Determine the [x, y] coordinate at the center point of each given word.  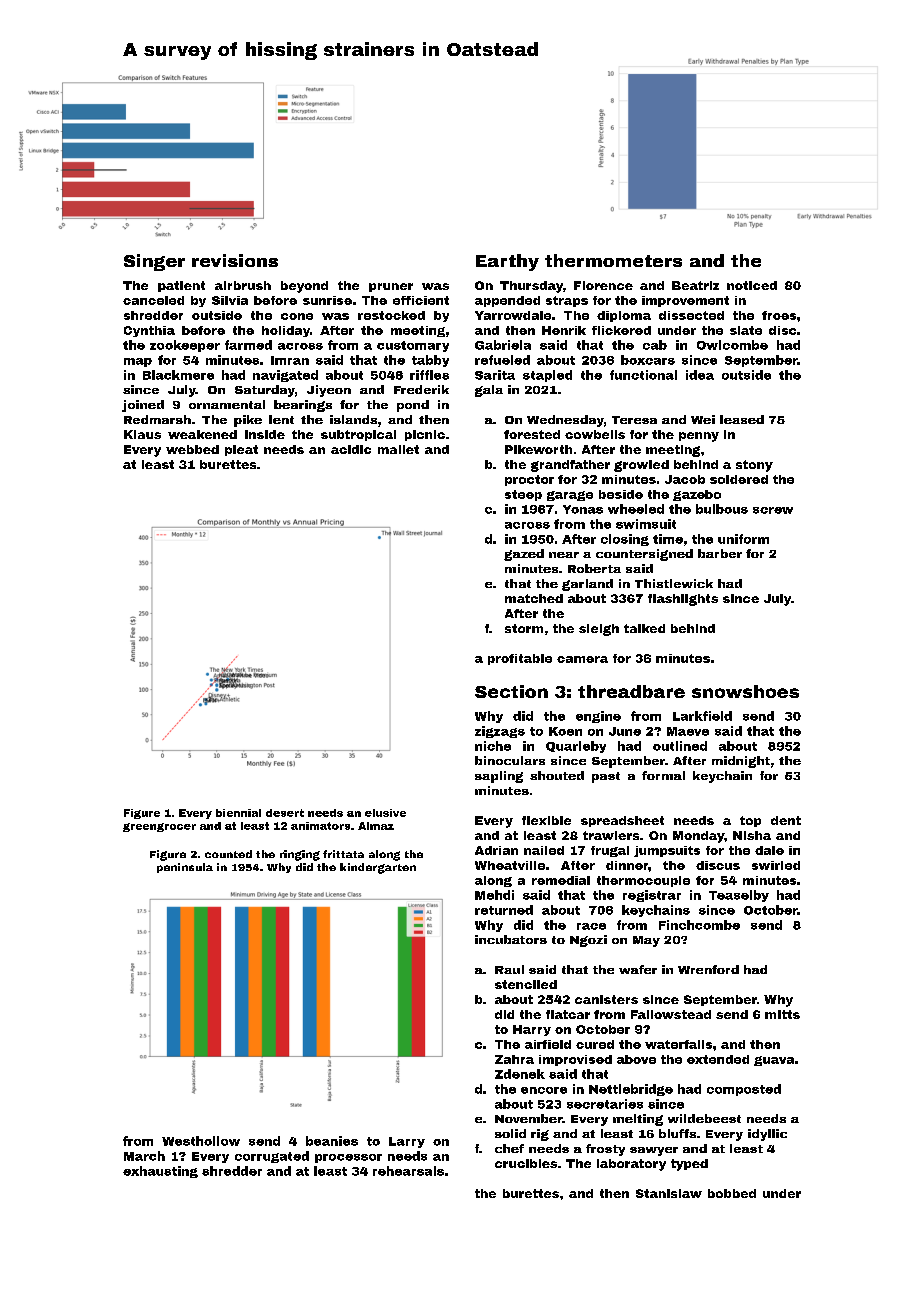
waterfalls [678, 1044]
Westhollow [201, 1141]
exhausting [160, 1172]
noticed [752, 285]
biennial [238, 813]
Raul [509, 969]
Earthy [507, 262]
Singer [154, 262]
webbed [192, 449]
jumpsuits [667, 851]
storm [524, 628]
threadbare [631, 691]
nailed [544, 850]
